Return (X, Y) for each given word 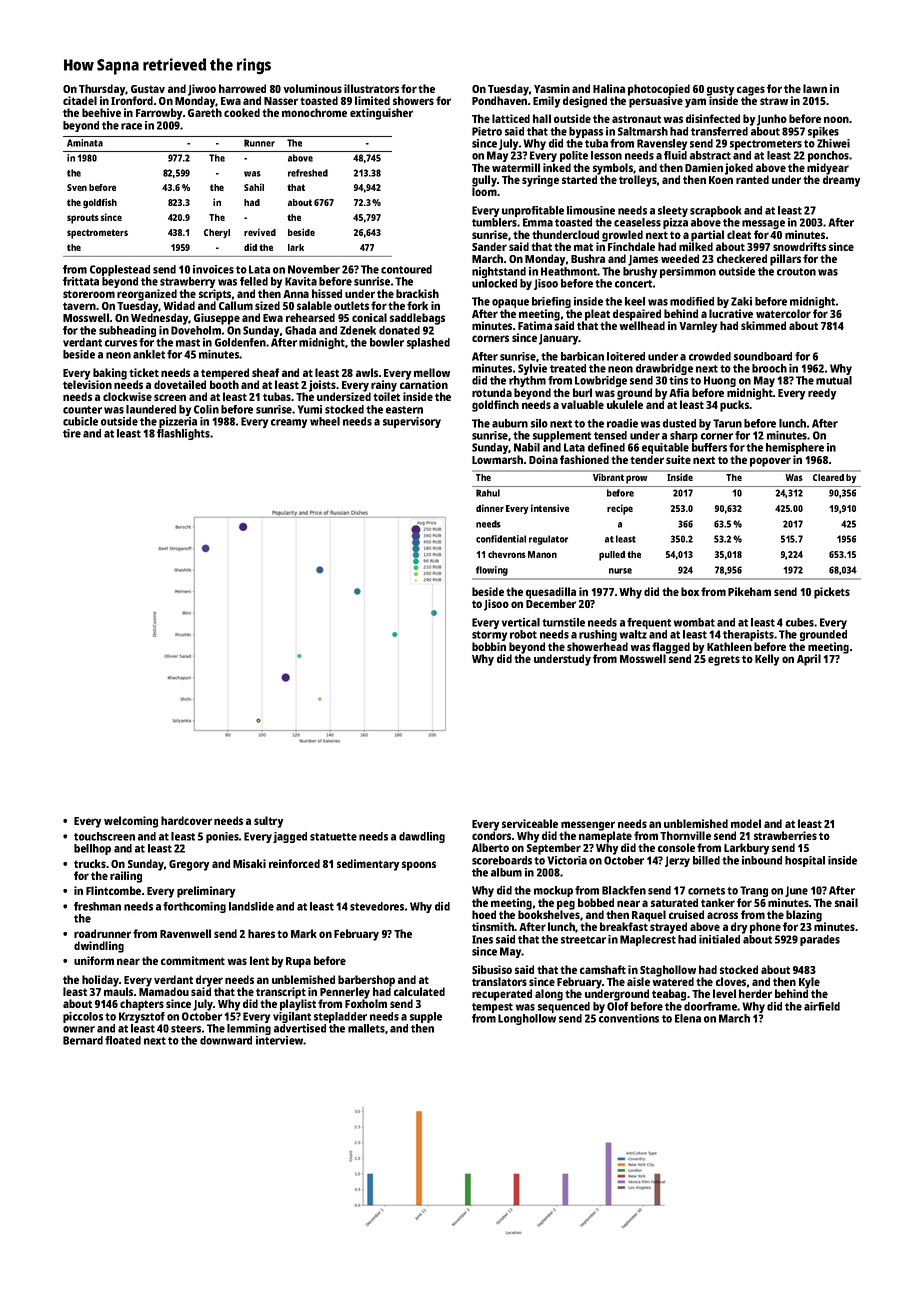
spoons (419, 866)
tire (72, 433)
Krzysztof (142, 1017)
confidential (501, 539)
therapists (748, 635)
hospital (805, 861)
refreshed (308, 173)
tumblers (494, 222)
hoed (484, 914)
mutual (834, 380)
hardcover (186, 820)
